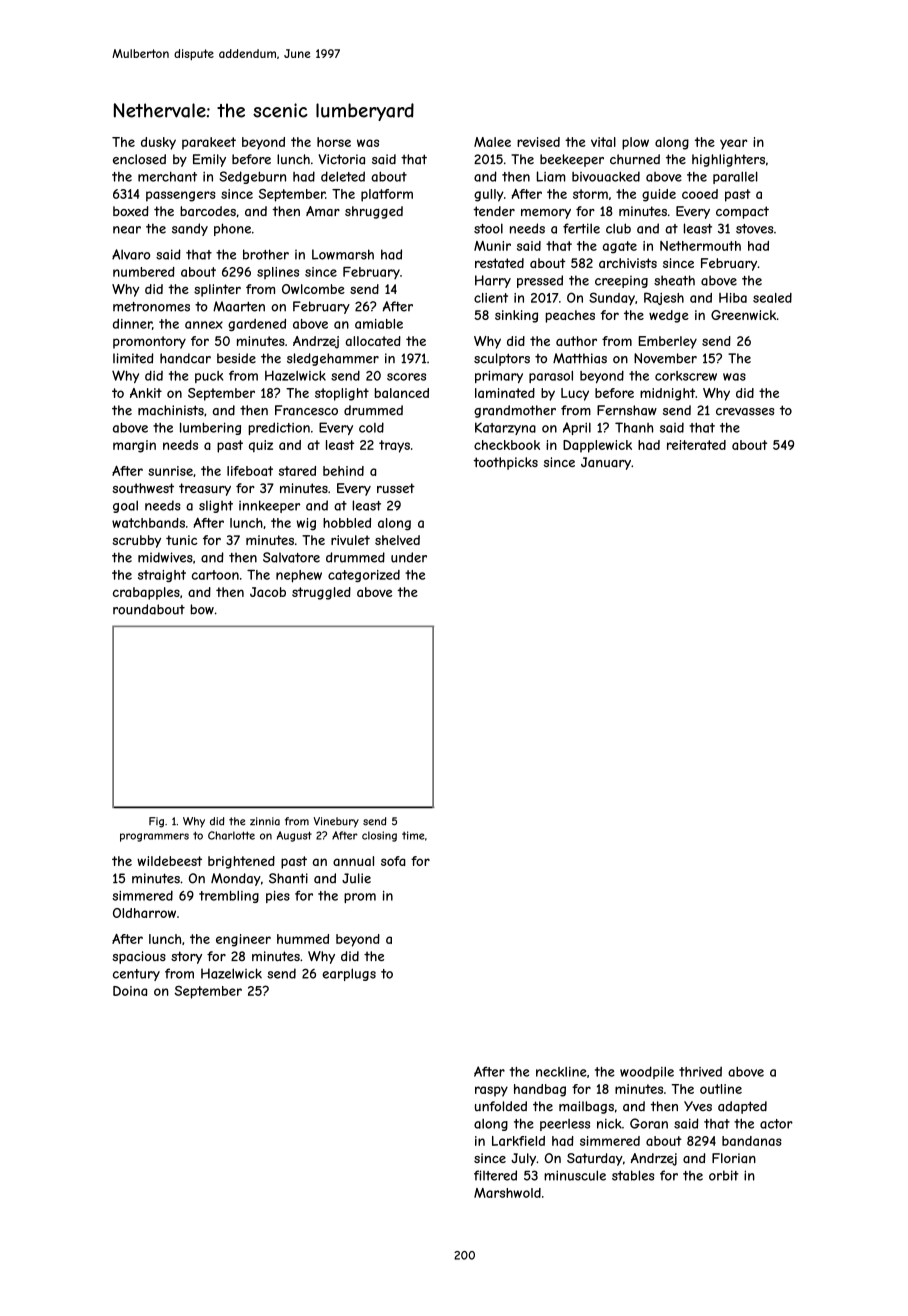 The image size is (908, 1316). What do you see at coordinates (696, 445) in the image?
I see `reiterated` at bounding box center [696, 445].
